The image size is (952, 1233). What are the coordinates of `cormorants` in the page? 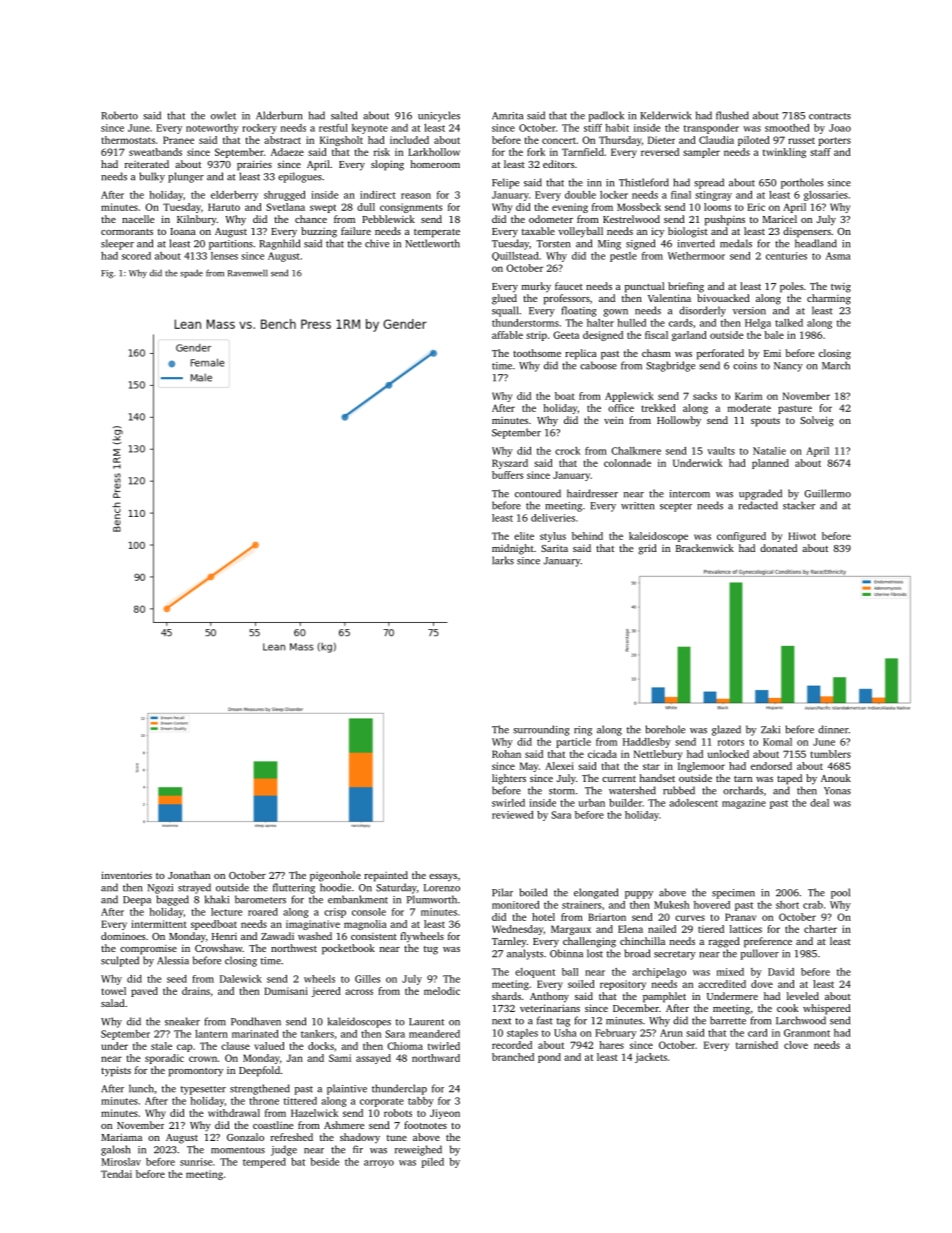 It's located at (127, 232).
